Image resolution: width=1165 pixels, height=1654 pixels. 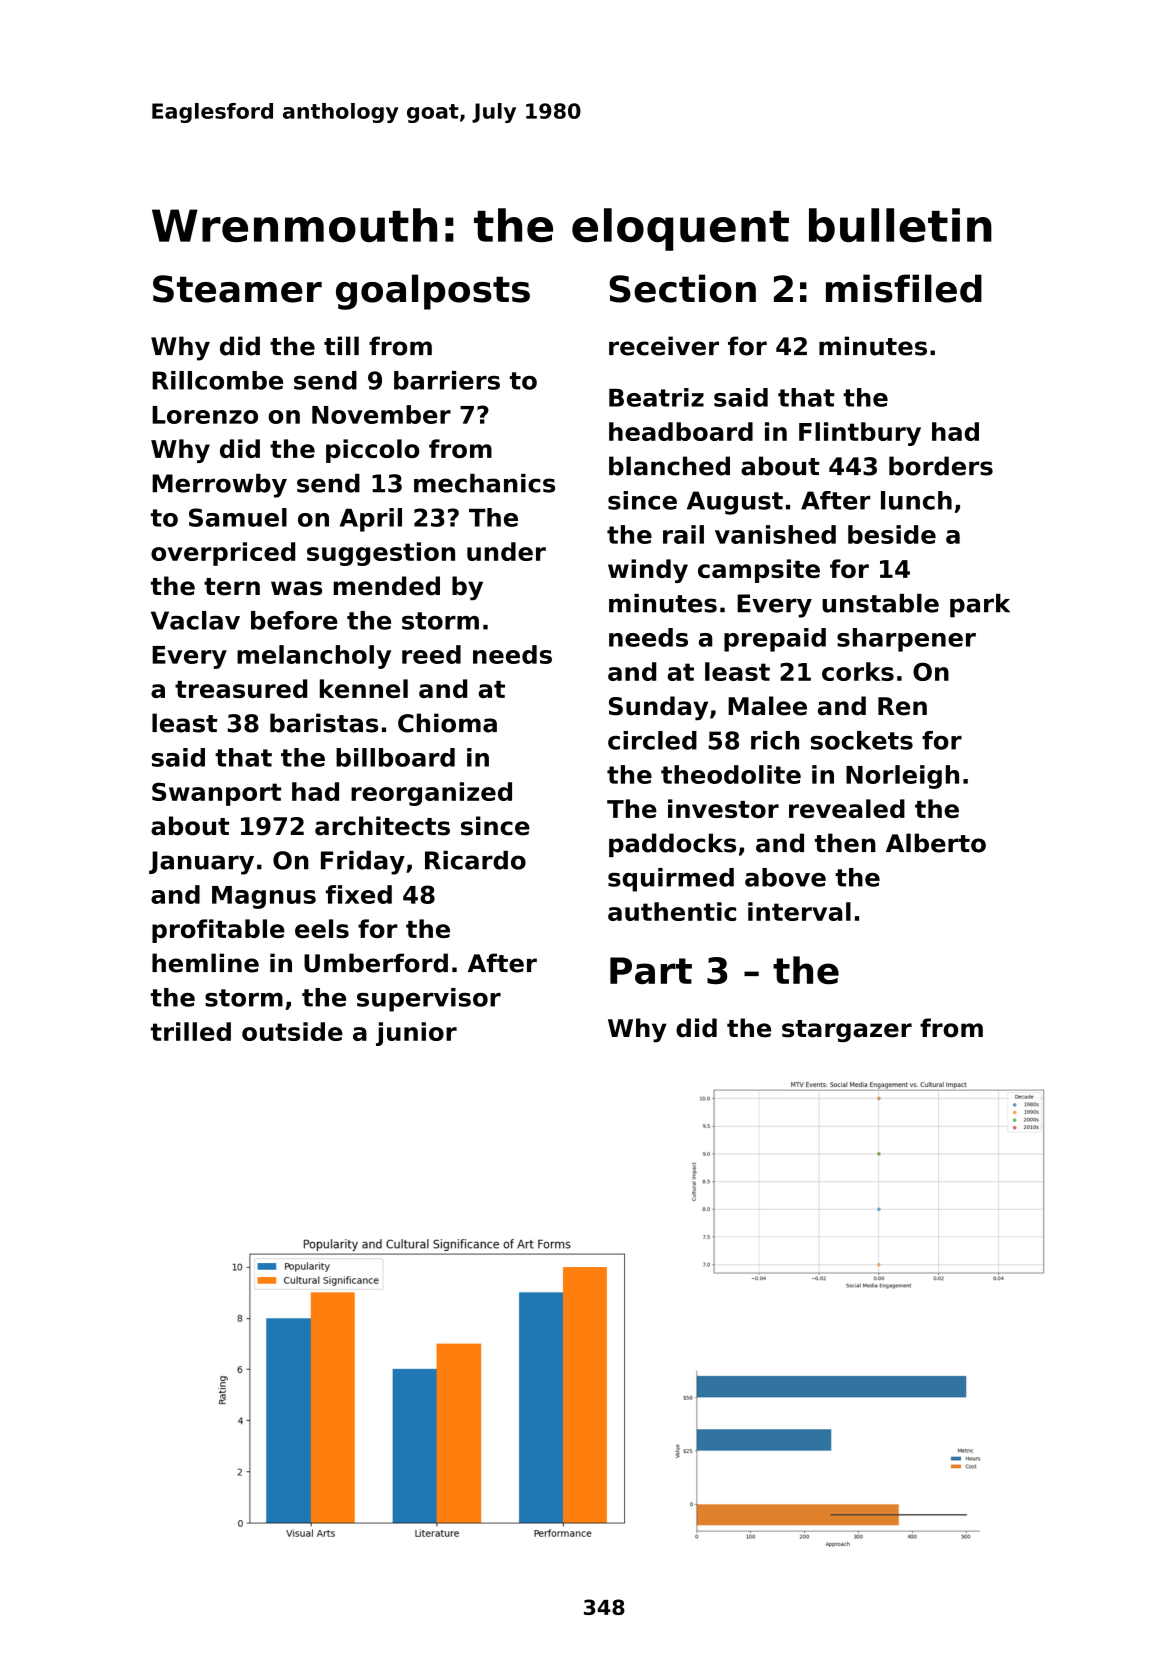 What do you see at coordinates (431, 654) in the screenshot?
I see `reed` at bounding box center [431, 654].
